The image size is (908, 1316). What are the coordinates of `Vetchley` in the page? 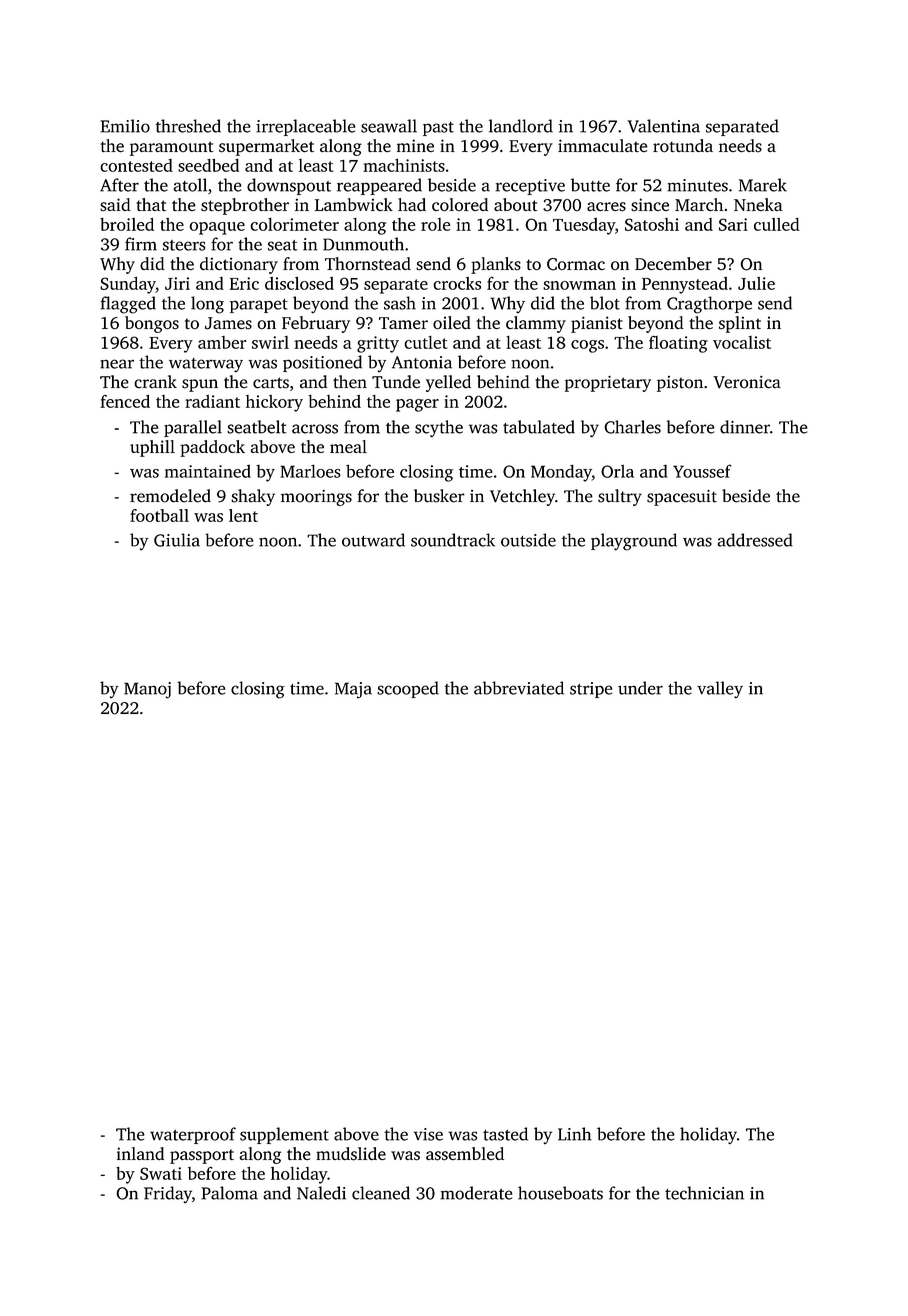 It's located at (522, 497).
